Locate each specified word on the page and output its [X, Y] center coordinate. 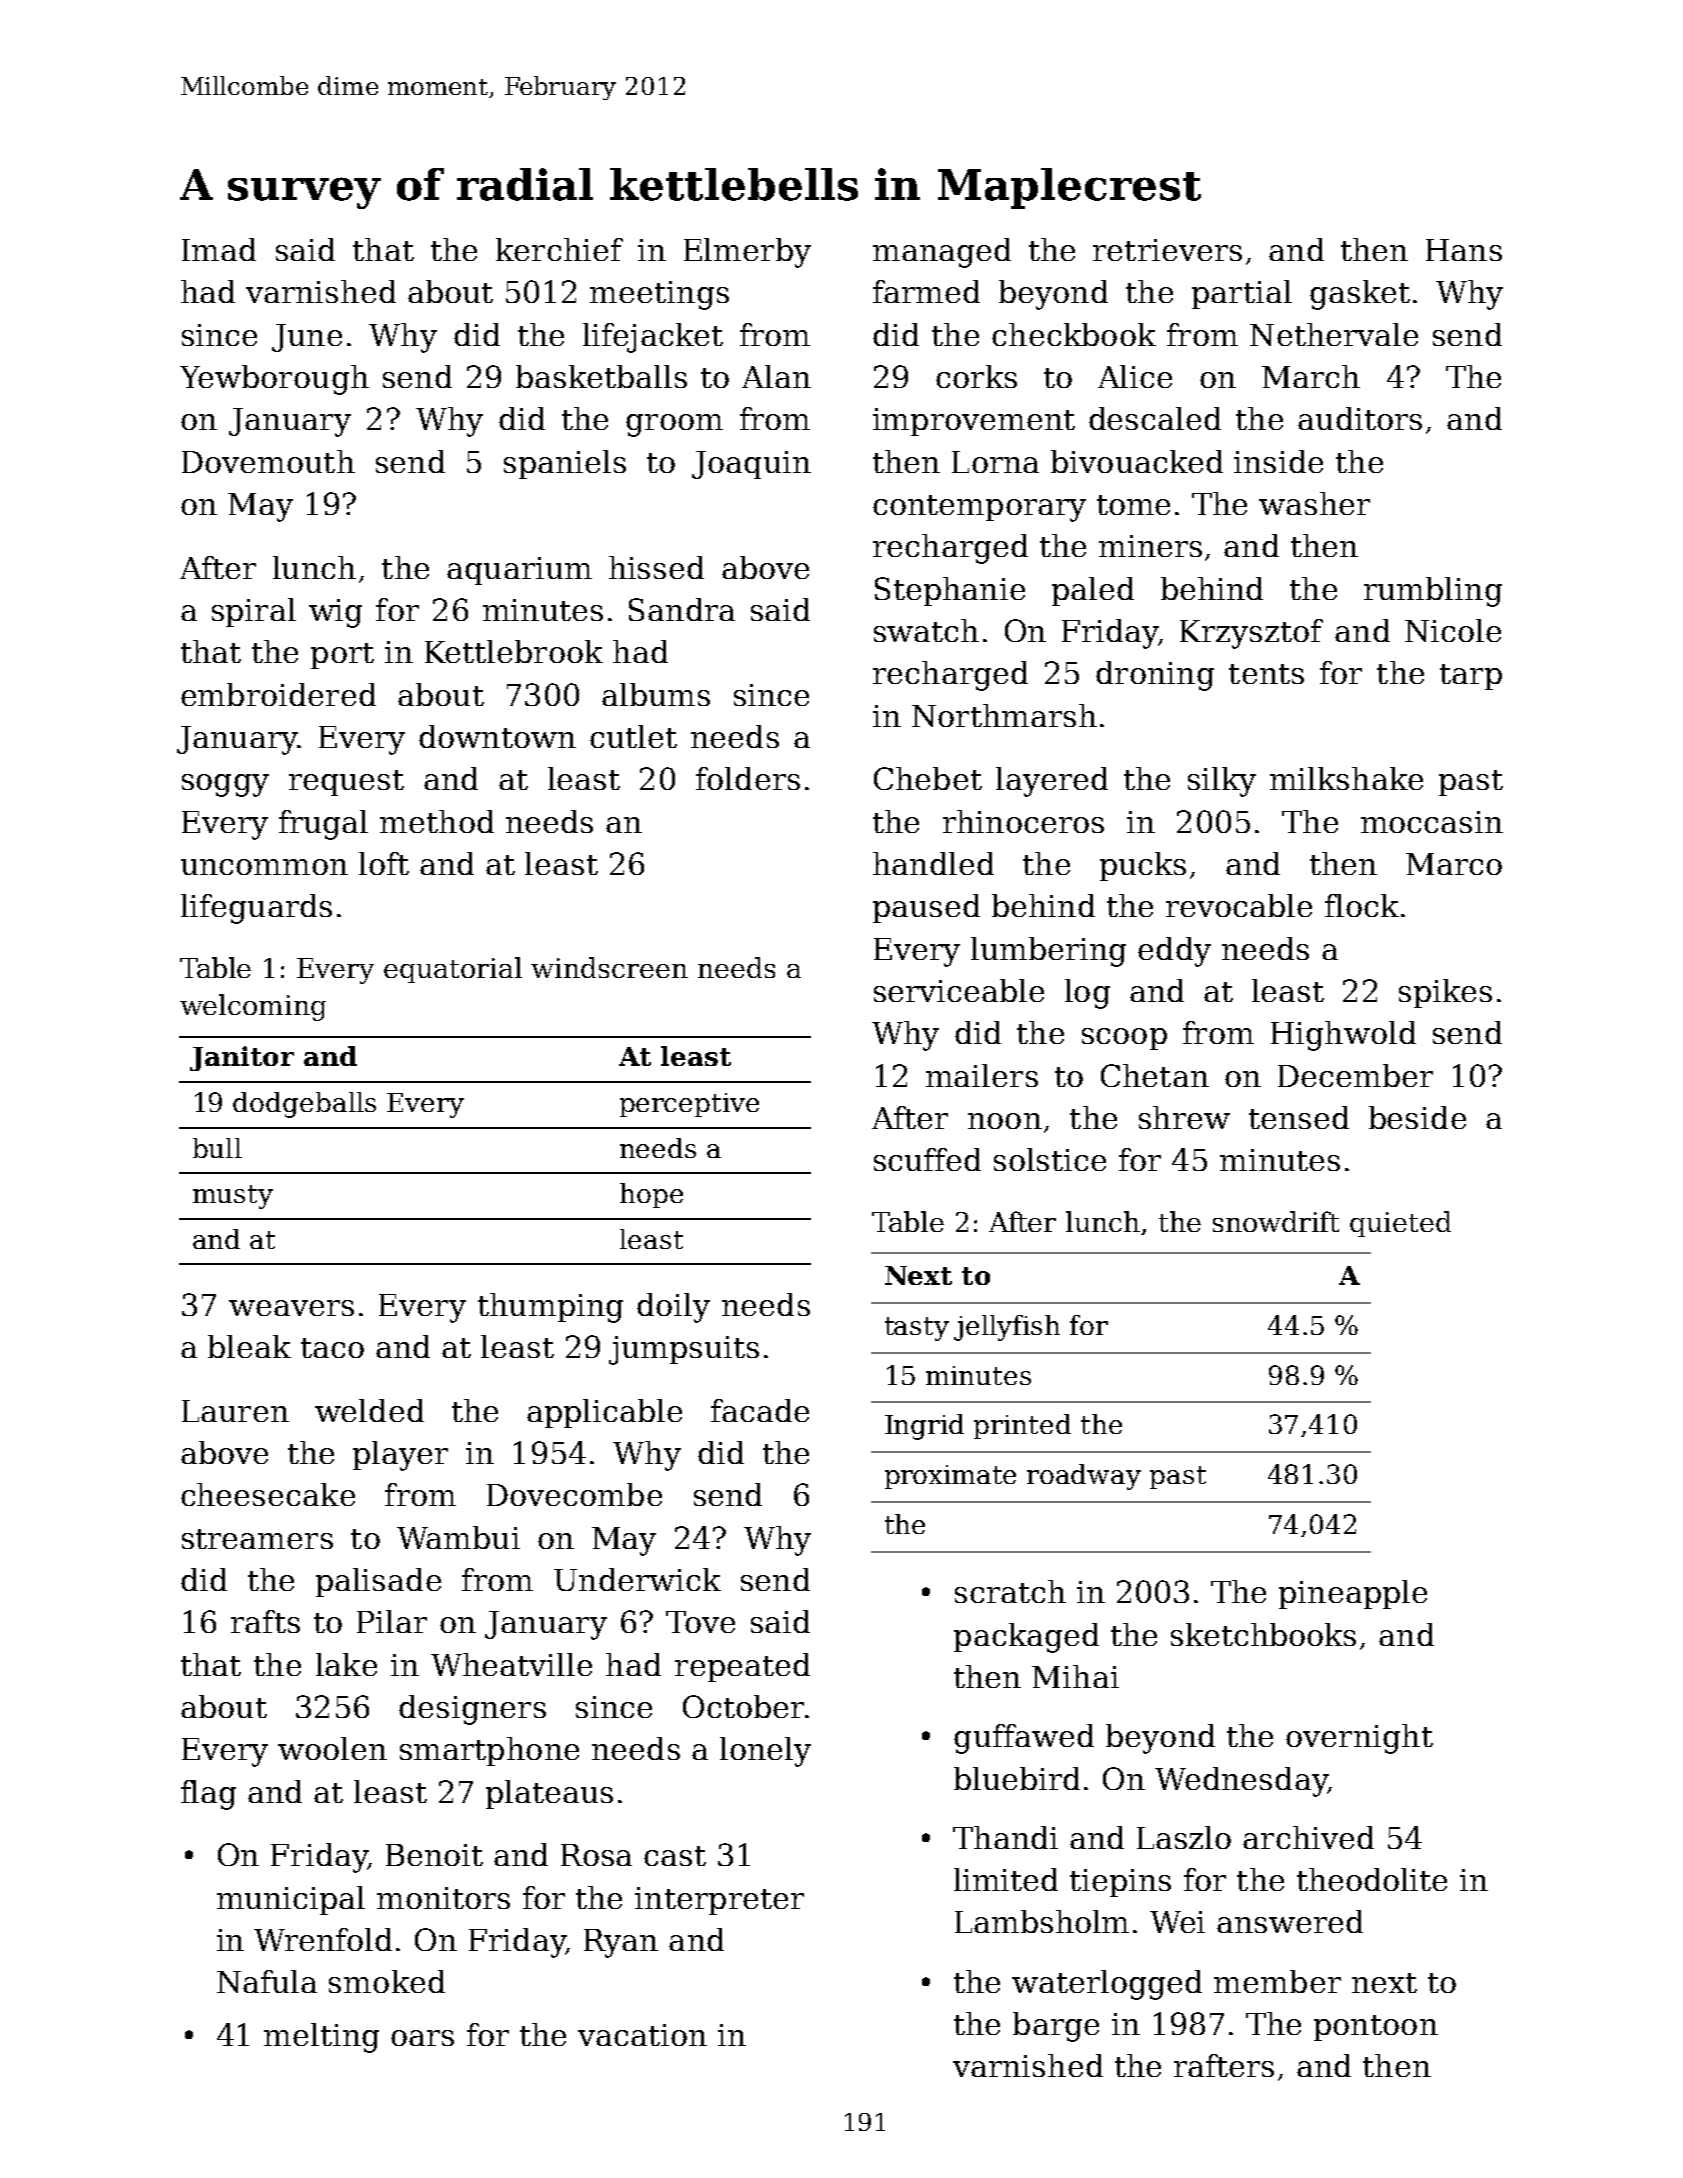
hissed [656, 567]
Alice [1135, 376]
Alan [776, 376]
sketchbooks [1263, 1634]
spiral [254, 612]
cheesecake [268, 1494]
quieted [1400, 1224]
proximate [950, 1477]
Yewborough [274, 380]
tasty [917, 1329]
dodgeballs [304, 1105]
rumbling [1433, 592]
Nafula [267, 1981]
